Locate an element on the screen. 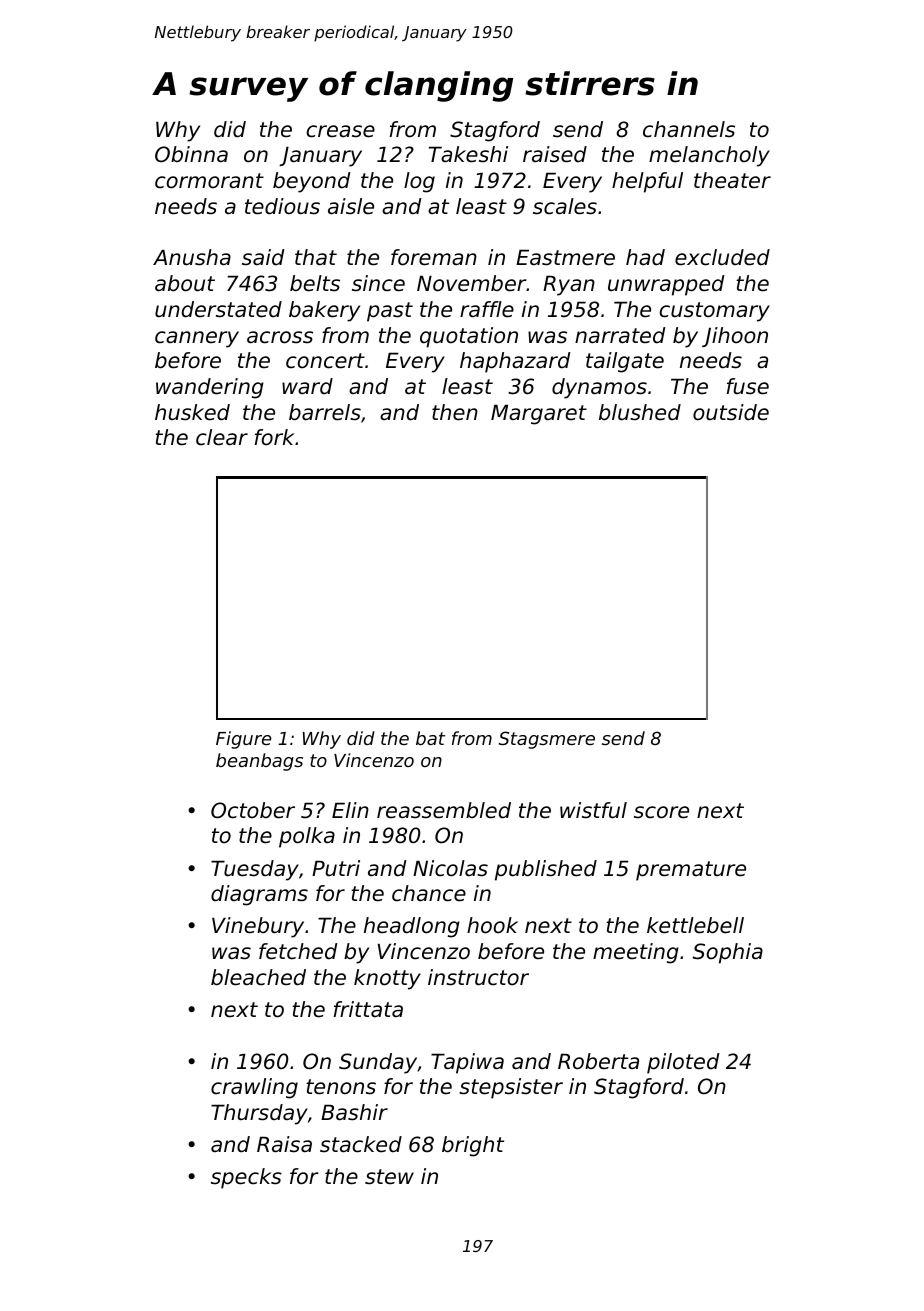  specks is located at coordinates (246, 1178).
